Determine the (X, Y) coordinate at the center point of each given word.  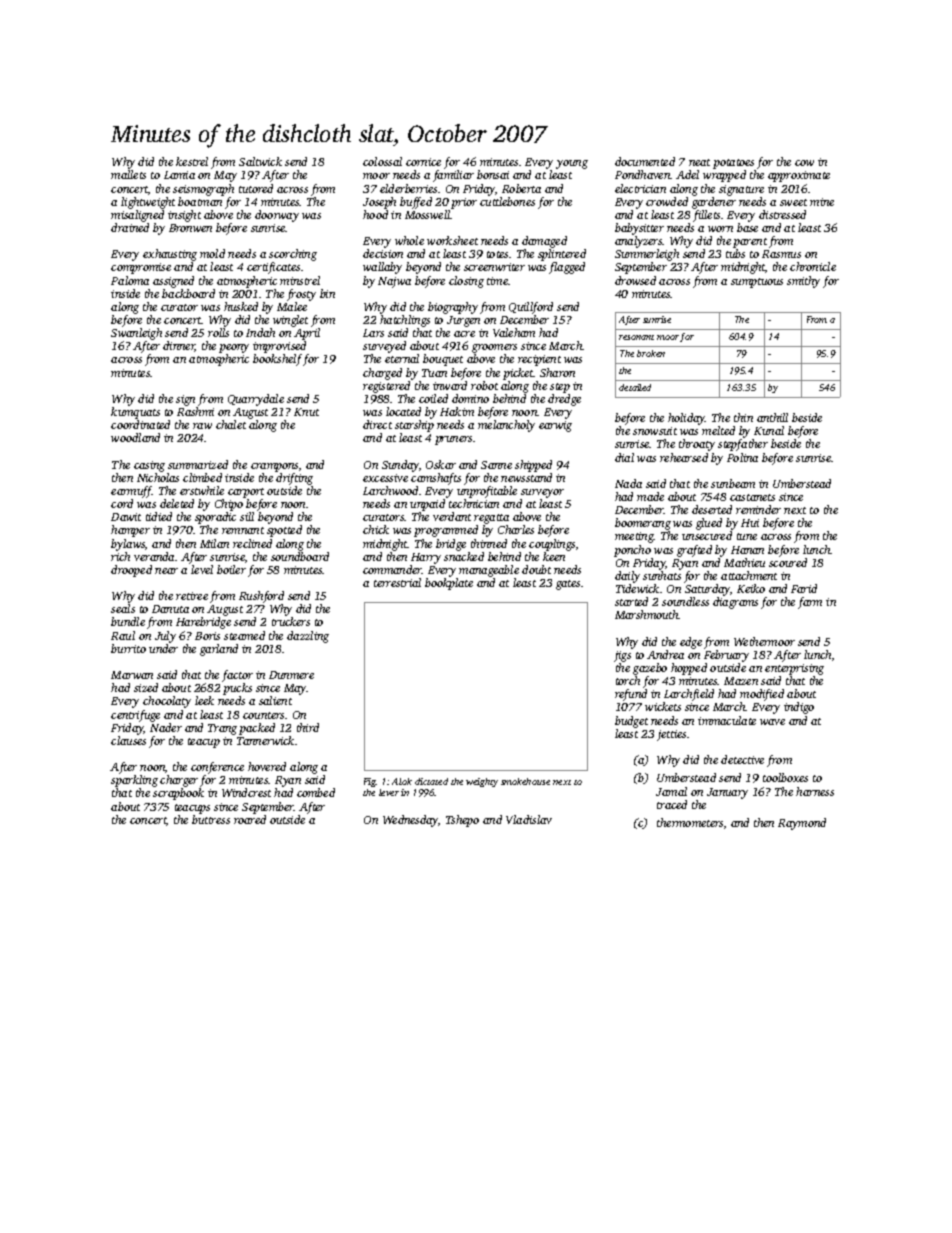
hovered (267, 766)
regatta (491, 519)
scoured (788, 562)
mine (822, 202)
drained (130, 227)
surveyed (384, 347)
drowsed (635, 280)
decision (383, 253)
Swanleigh (136, 334)
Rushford (261, 597)
